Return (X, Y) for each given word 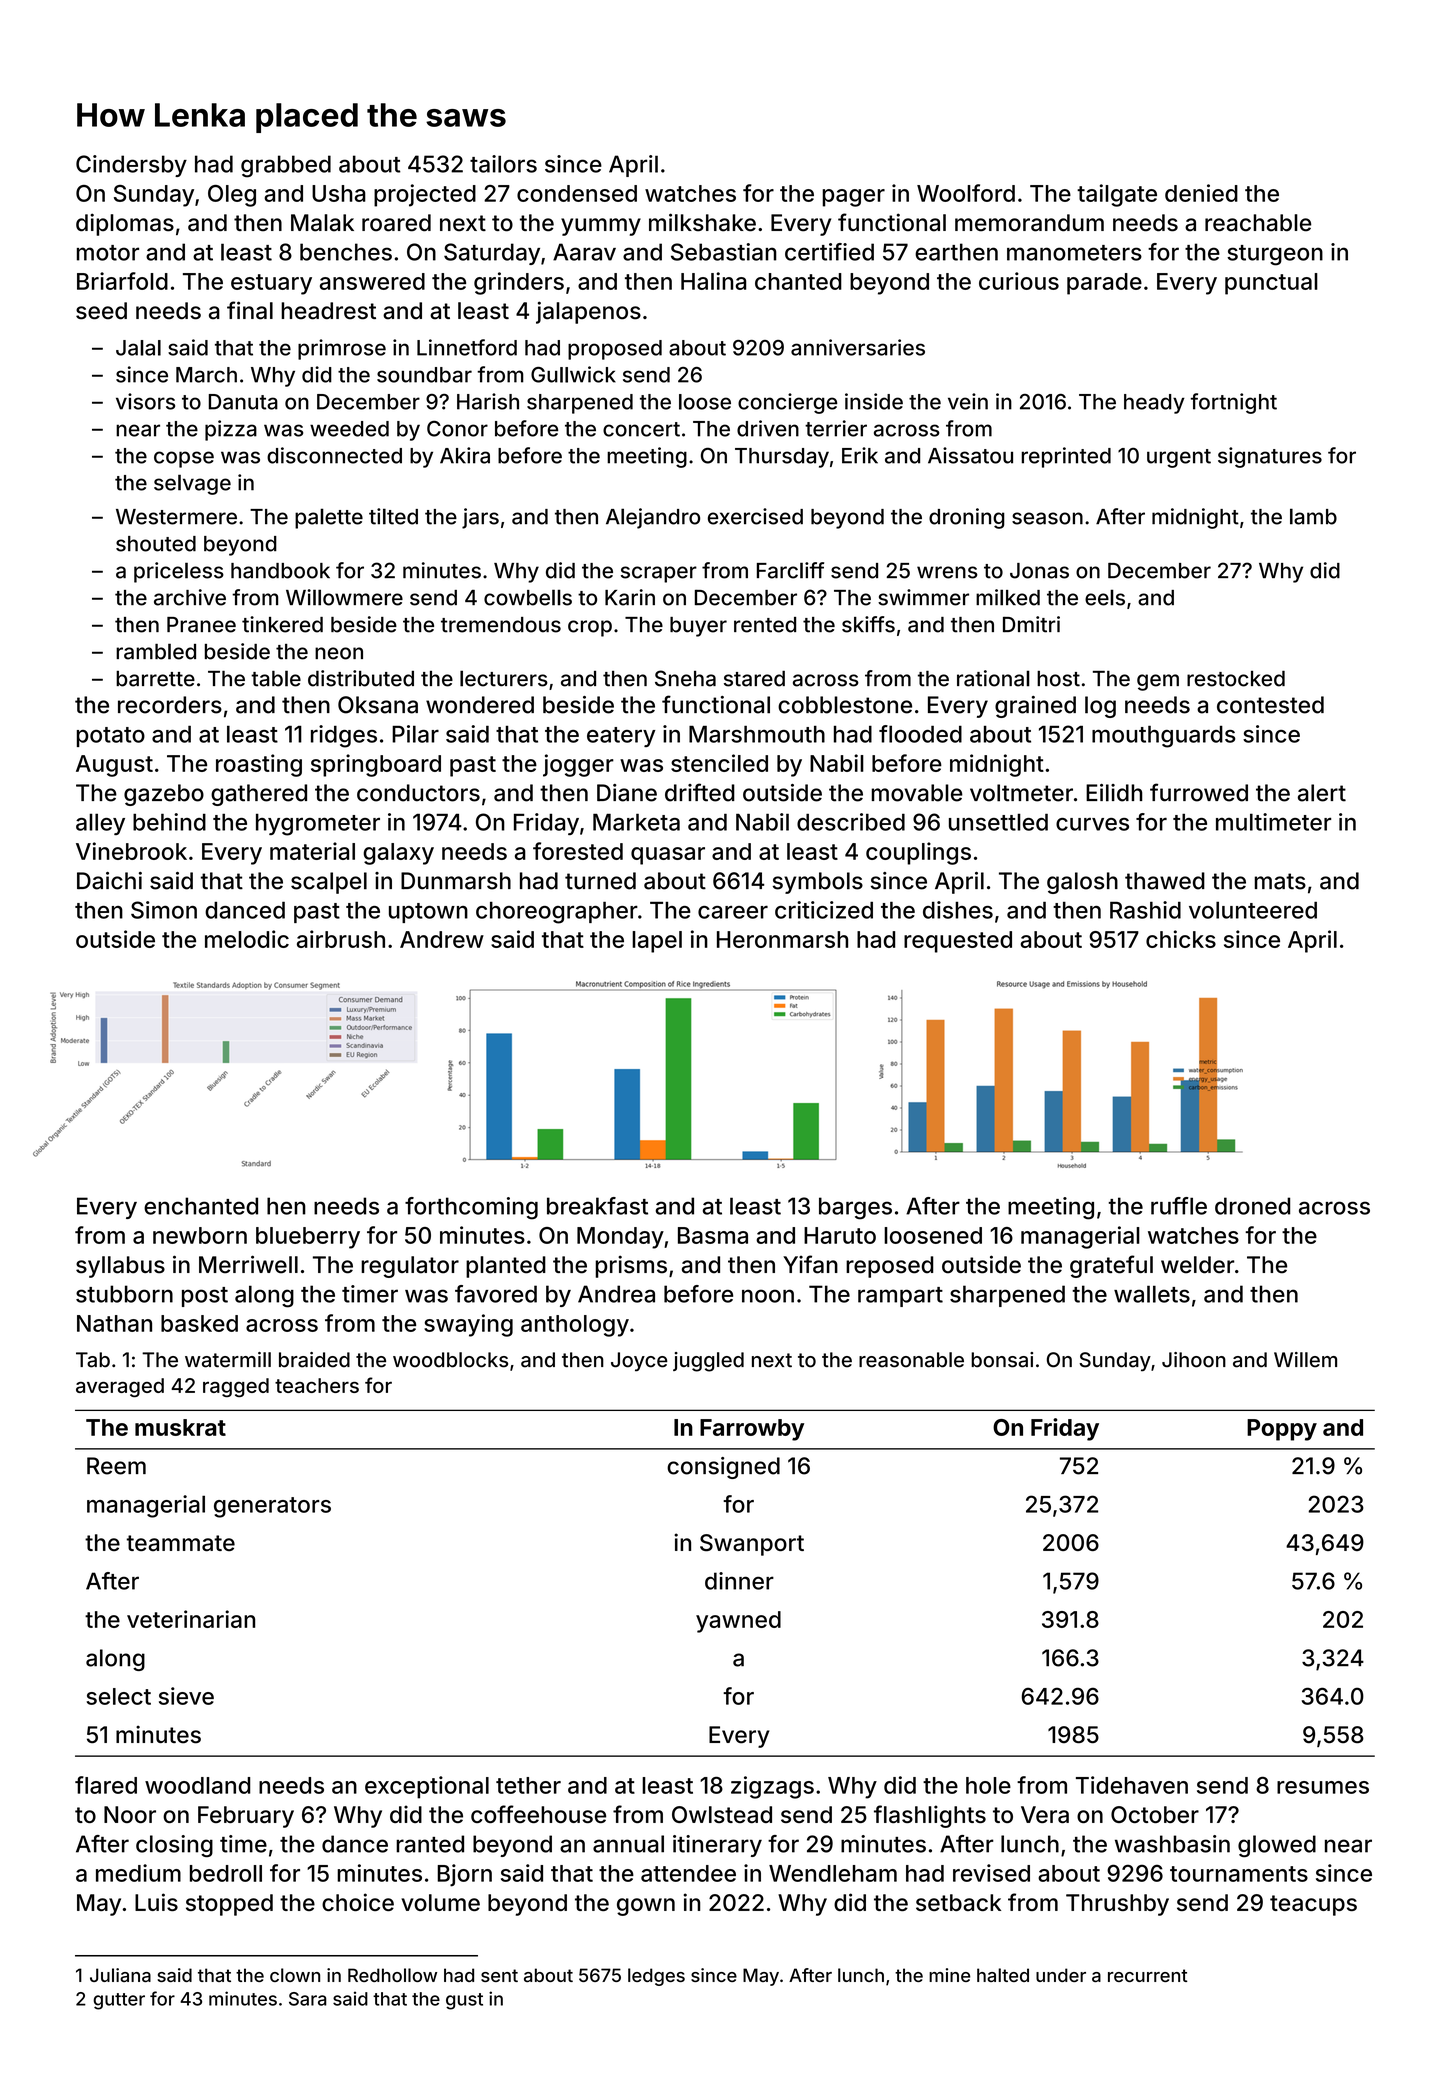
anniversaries (858, 347)
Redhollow (392, 1975)
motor (108, 253)
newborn (200, 1235)
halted (1003, 1975)
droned (1252, 1206)
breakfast (597, 1206)
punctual (1271, 284)
